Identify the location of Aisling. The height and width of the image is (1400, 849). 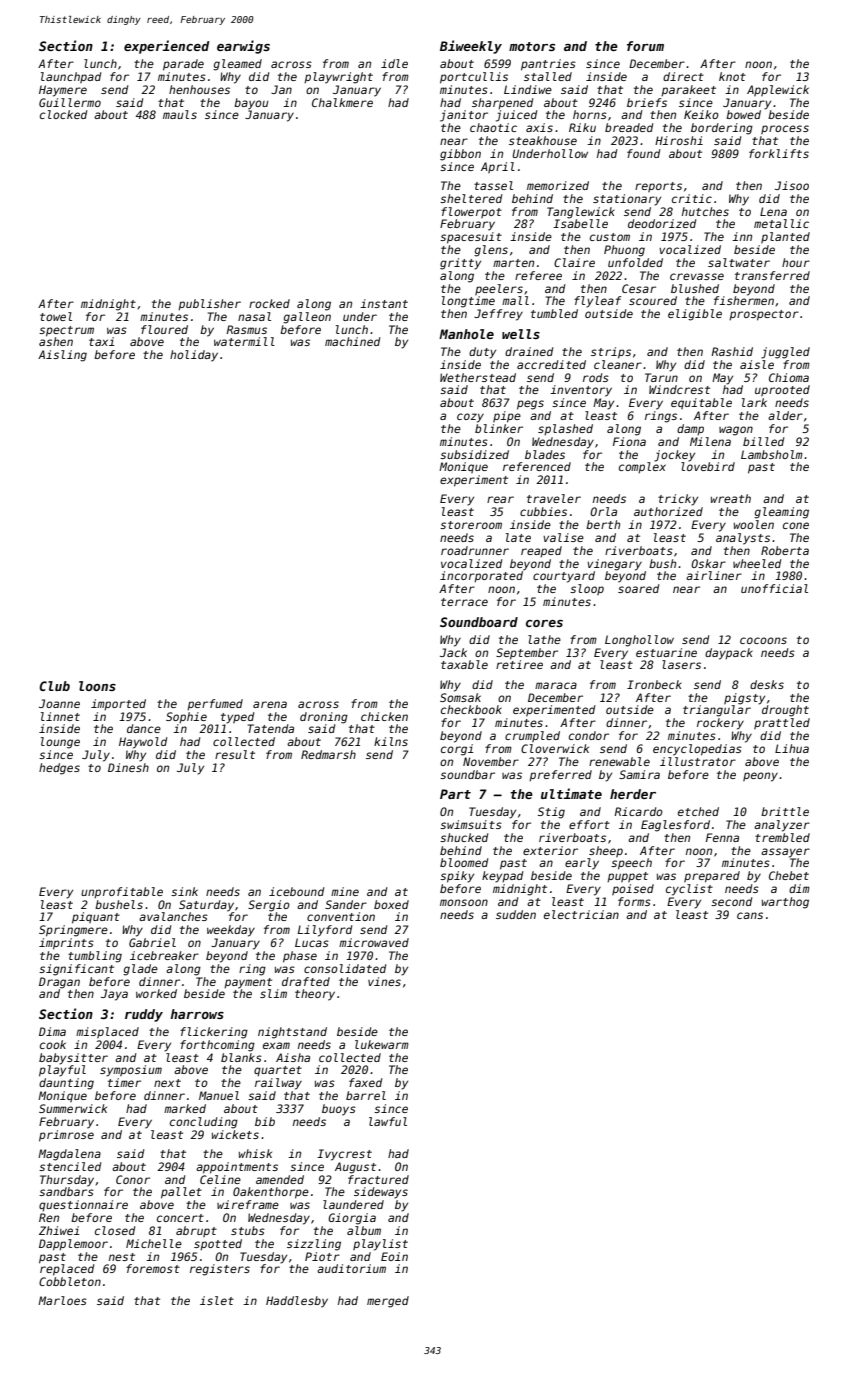
(62, 356).
